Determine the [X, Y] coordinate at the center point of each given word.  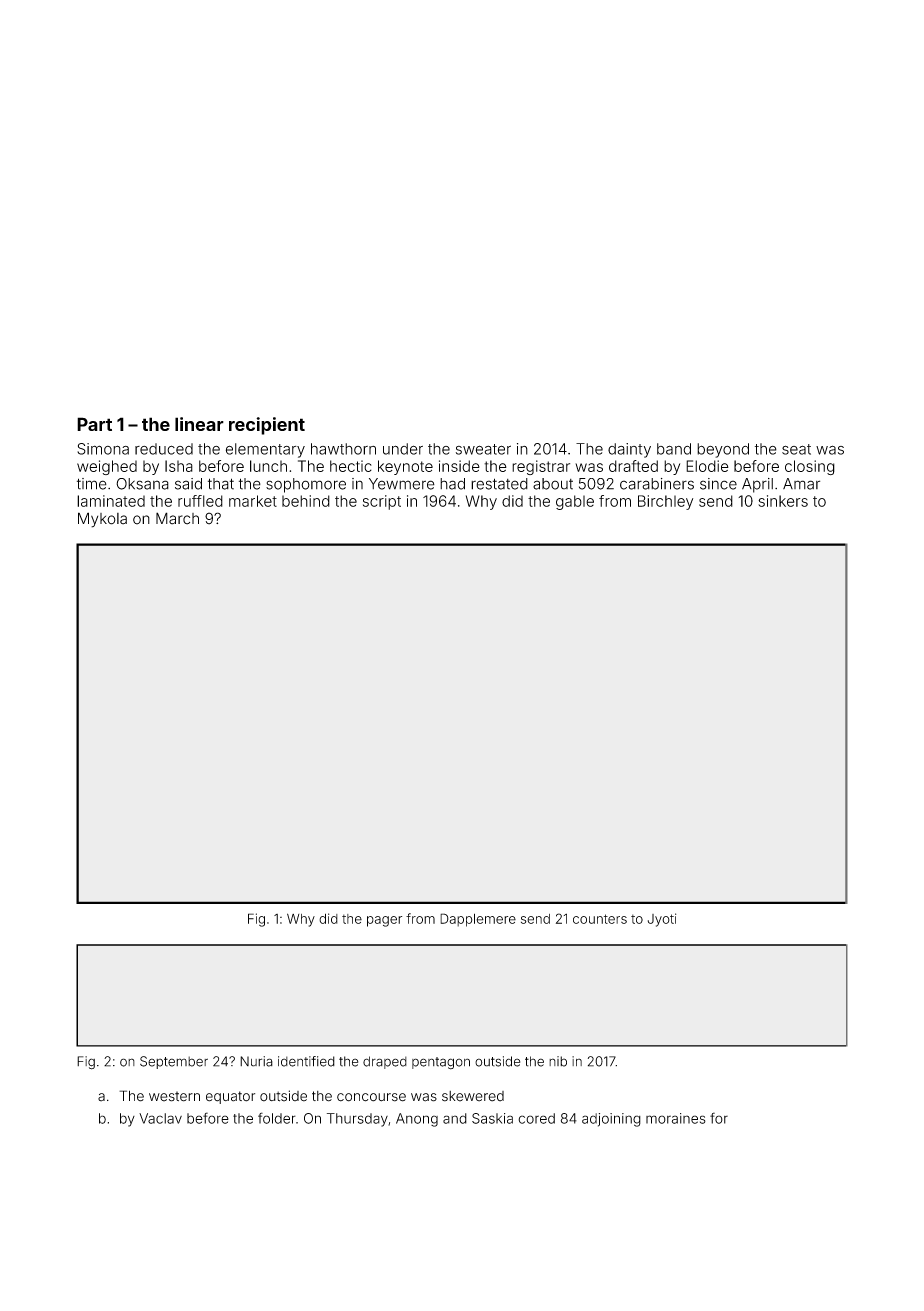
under [403, 449]
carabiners [657, 484]
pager [384, 921]
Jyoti [662, 920]
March [177, 518]
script [382, 502]
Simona [103, 449]
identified [306, 1061]
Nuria [256, 1061]
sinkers [783, 501]
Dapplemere [478, 920]
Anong [417, 1120]
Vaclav [160, 1118]
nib [558, 1061]
